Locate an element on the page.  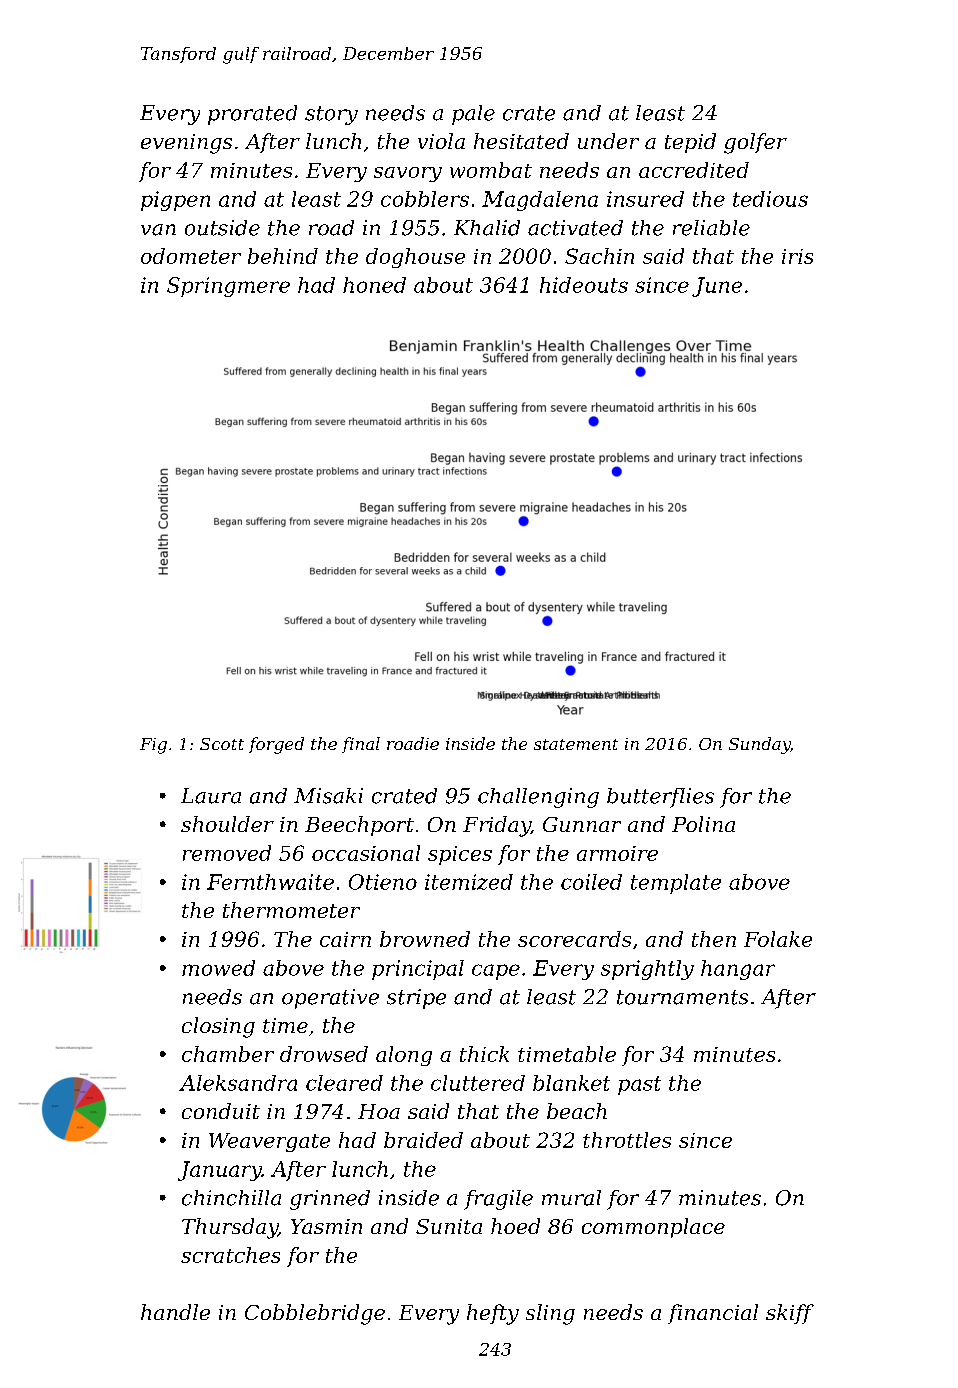
drowsed is located at coordinates (324, 1054).
